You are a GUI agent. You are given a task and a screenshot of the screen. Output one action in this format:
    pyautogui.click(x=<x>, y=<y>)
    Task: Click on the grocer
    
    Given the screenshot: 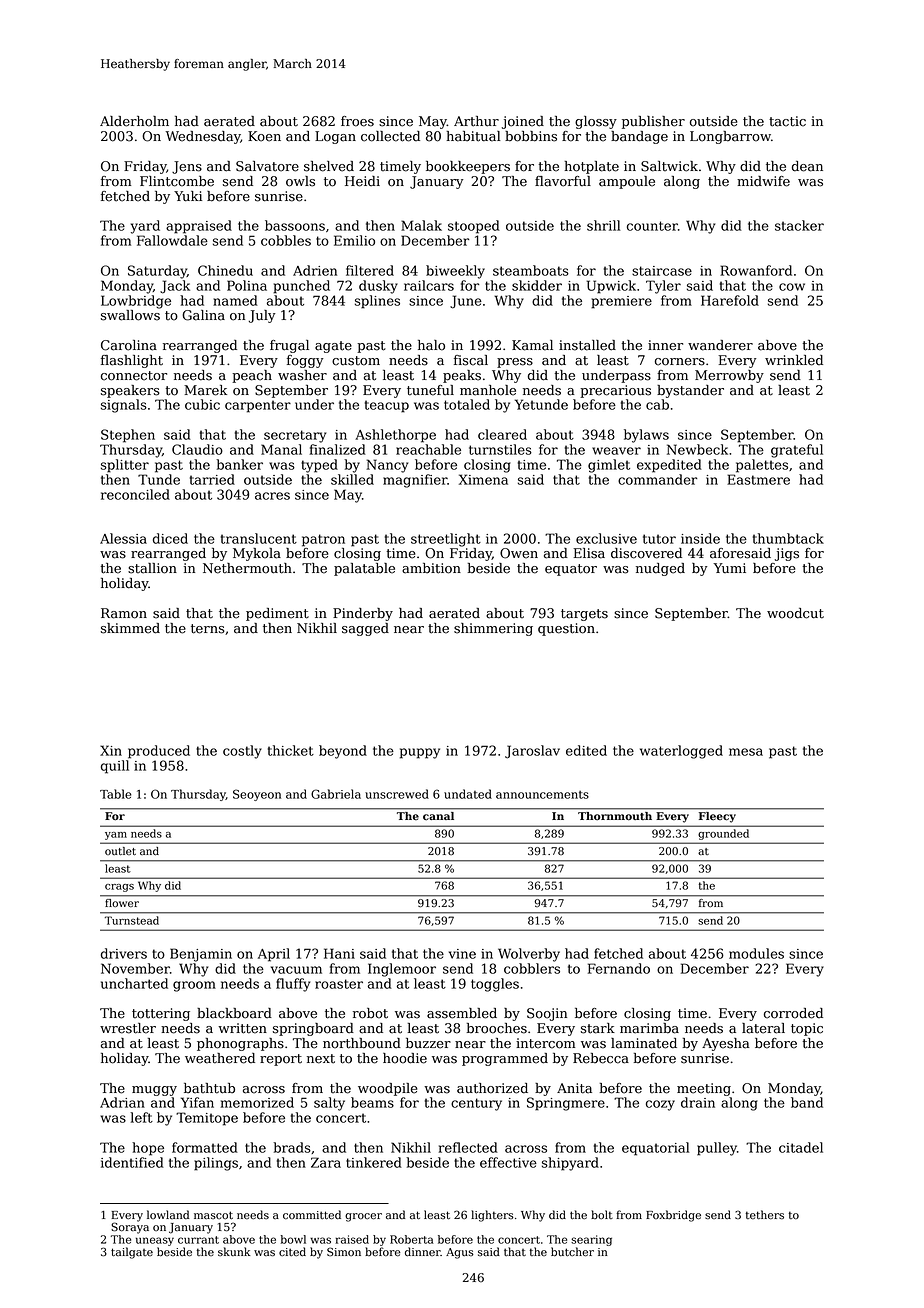 What is the action you would take?
    pyautogui.click(x=363, y=1217)
